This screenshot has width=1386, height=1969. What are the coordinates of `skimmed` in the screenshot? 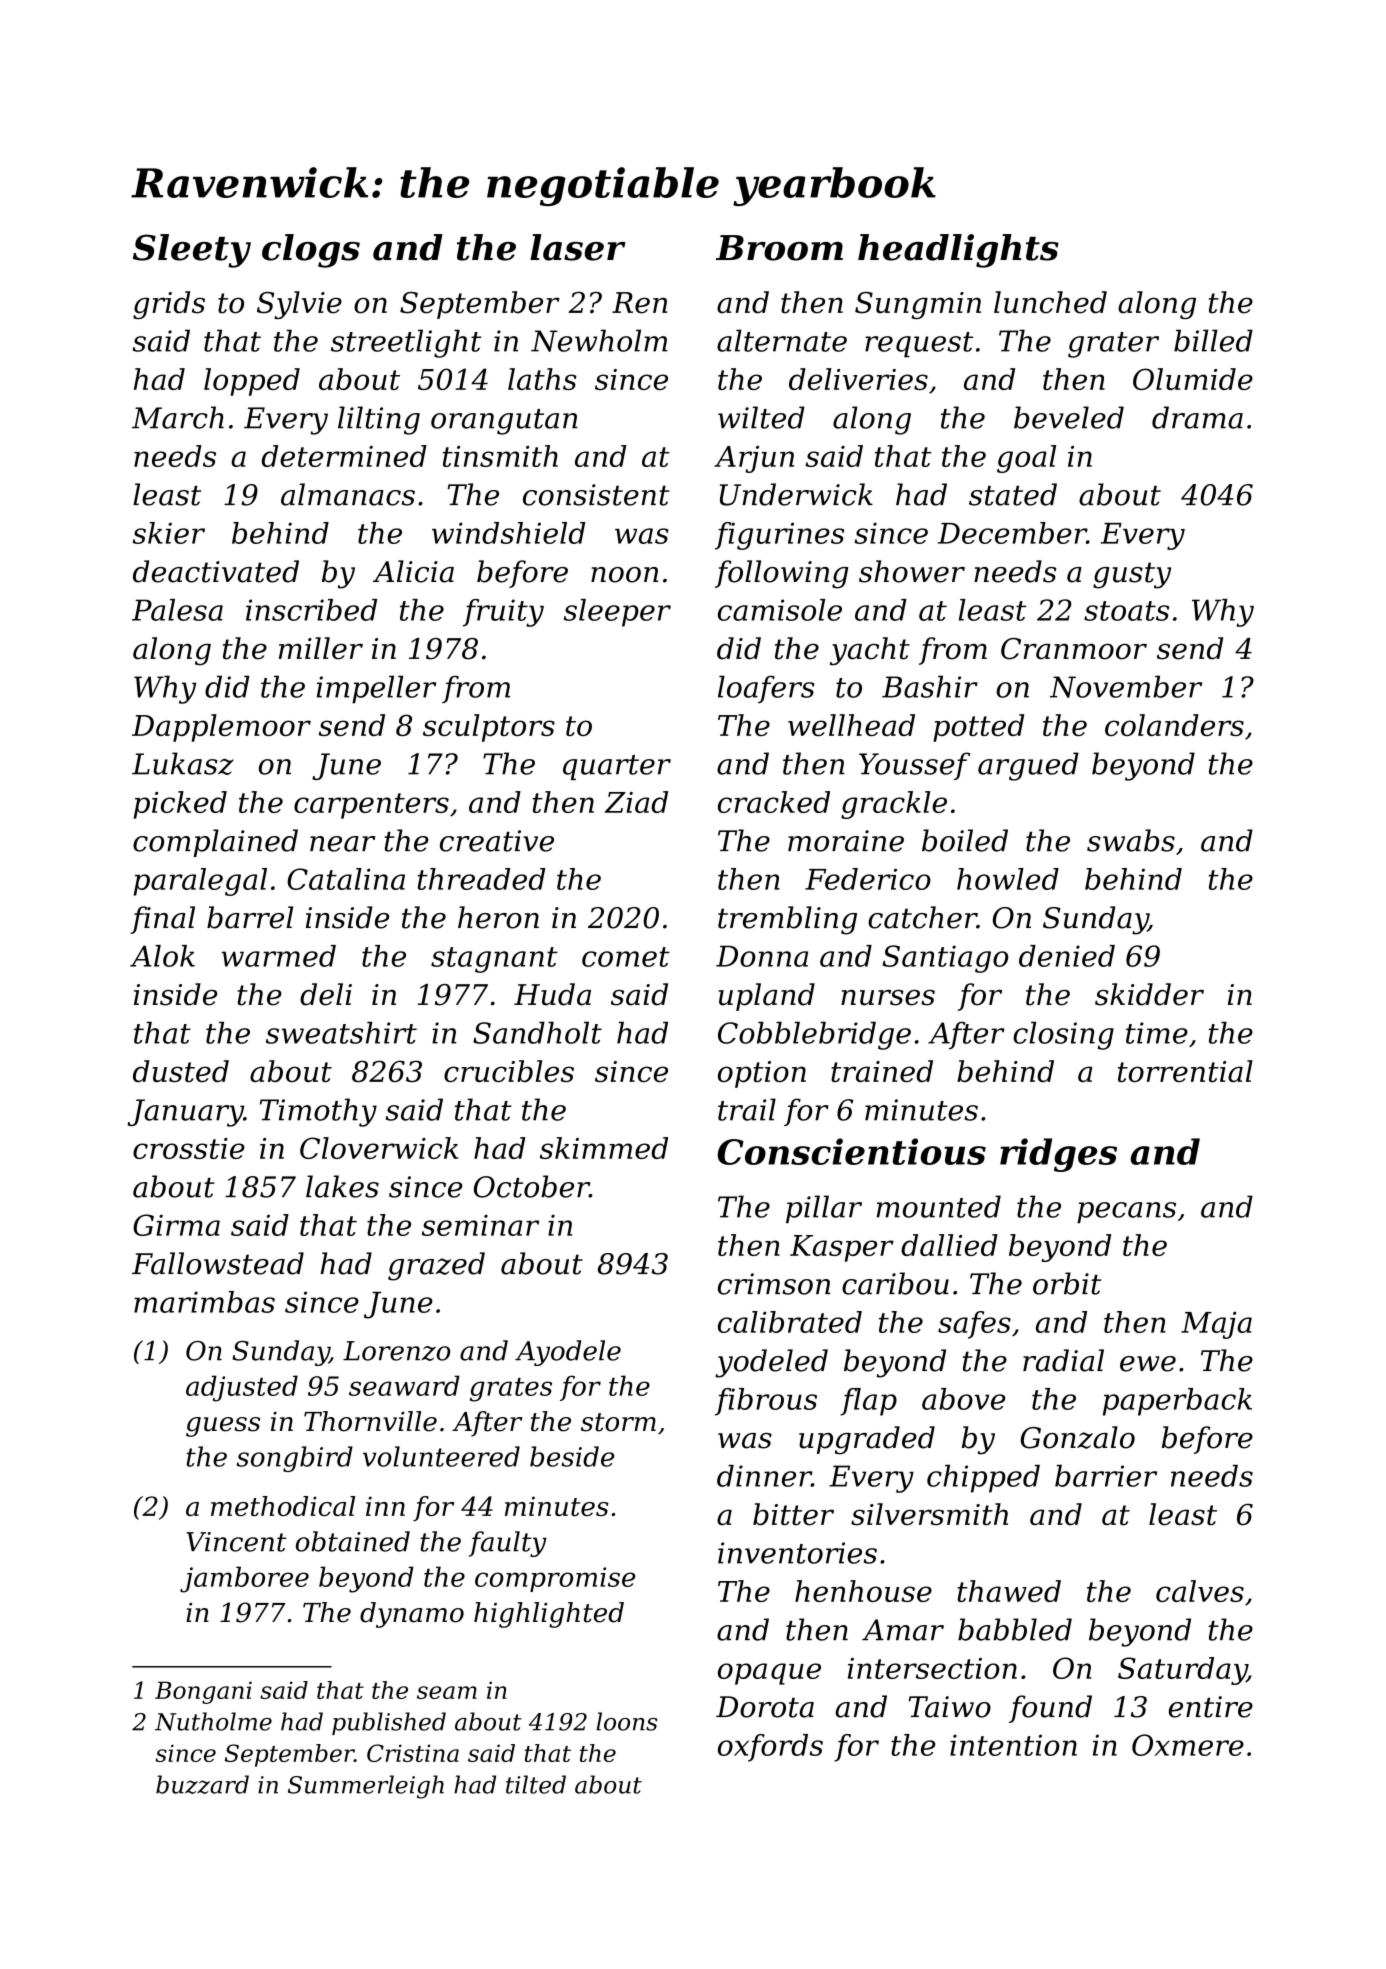 It's located at (604, 1148).
